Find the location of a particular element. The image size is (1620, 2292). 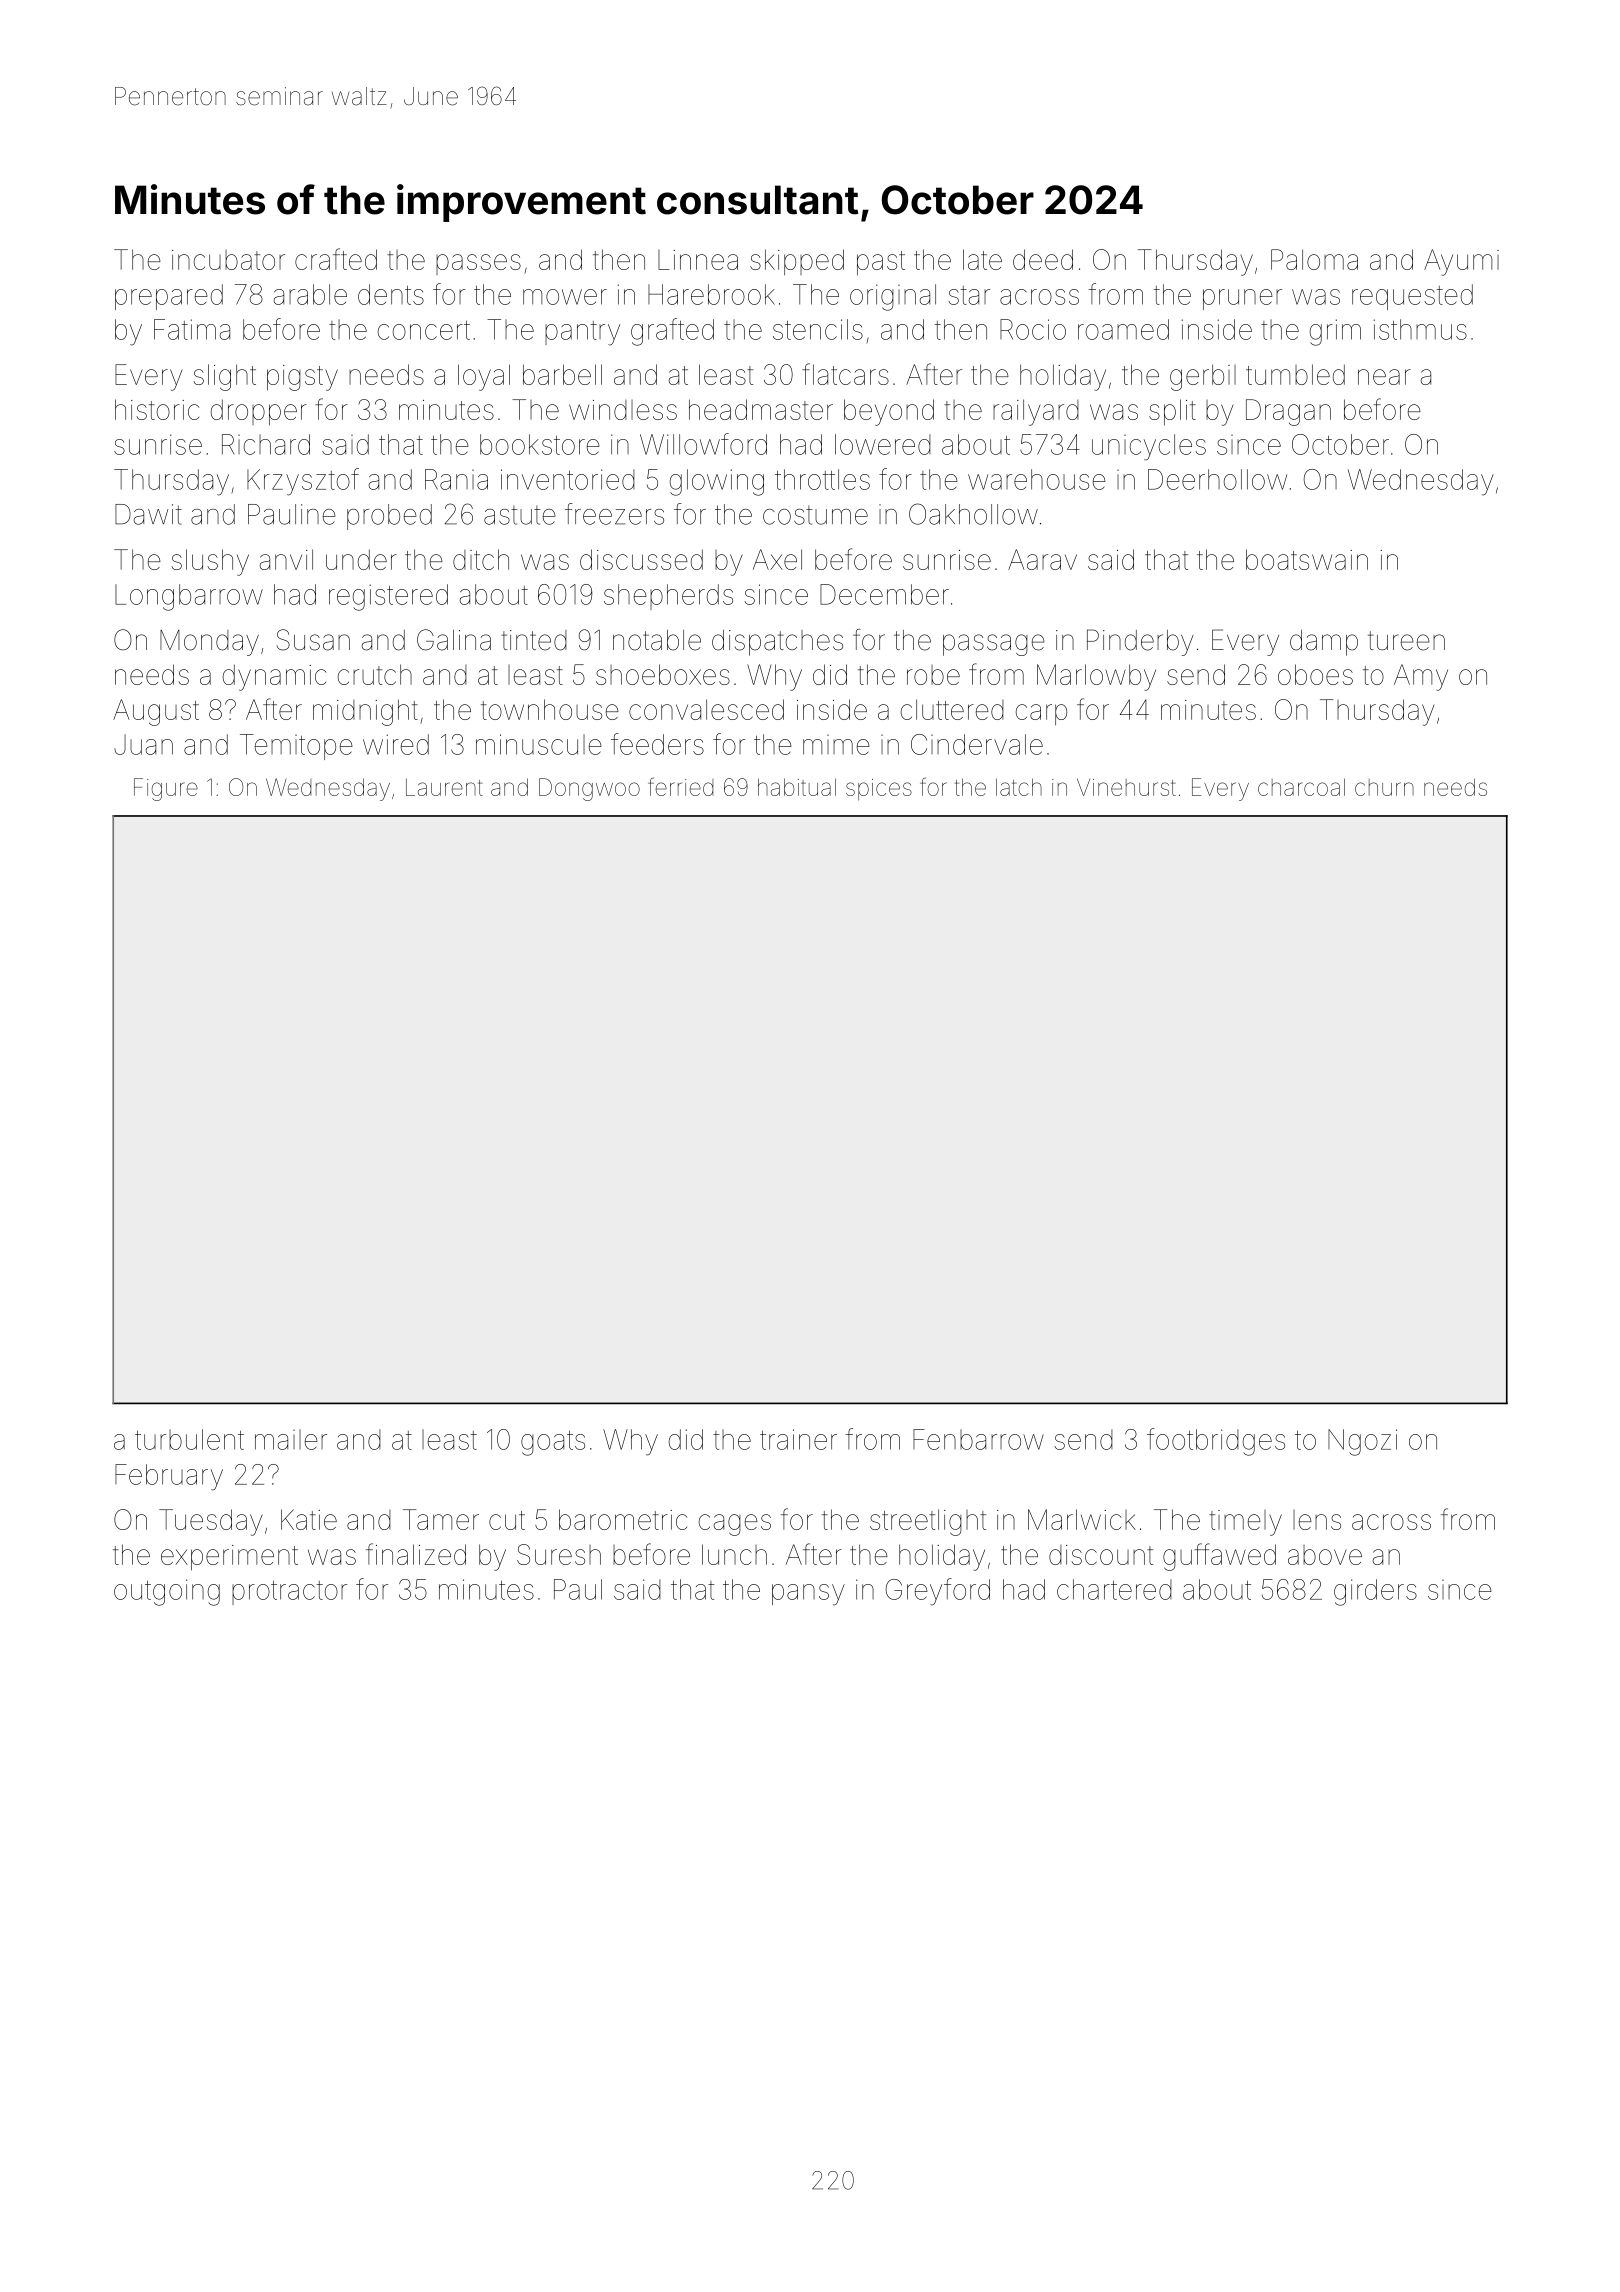

Figure is located at coordinates (166, 789).
